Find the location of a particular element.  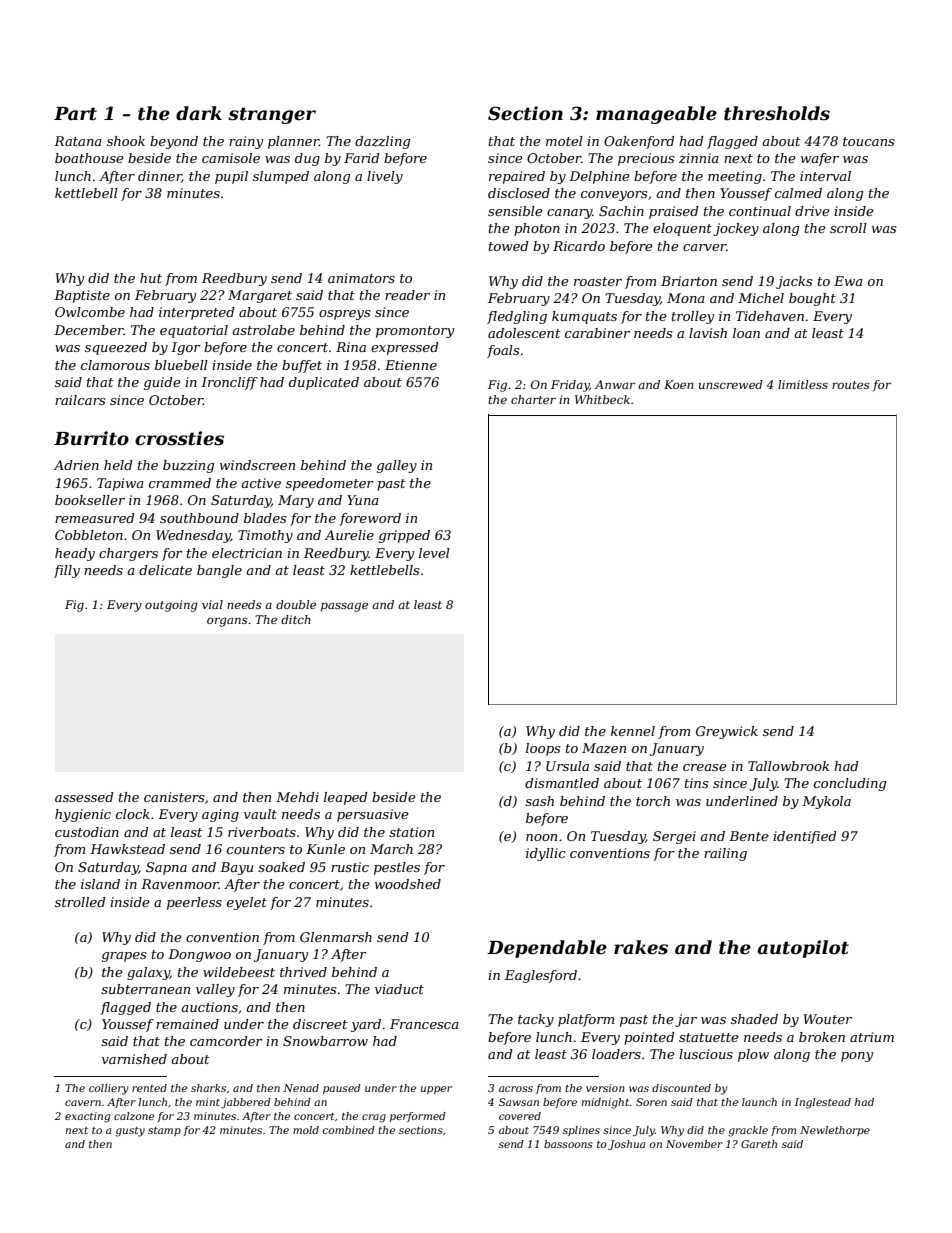

toucans is located at coordinates (868, 141).
